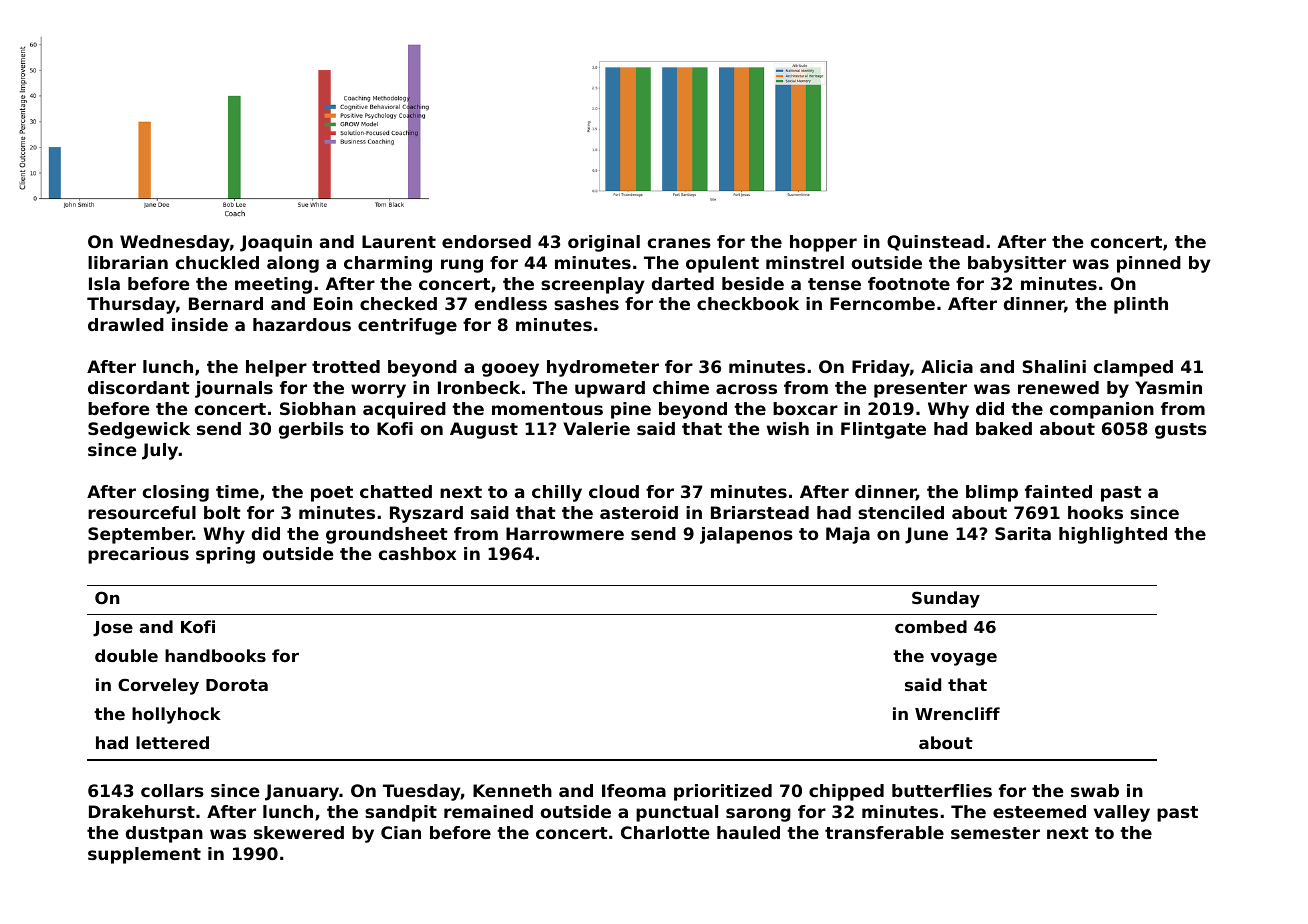  What do you see at coordinates (1058, 387) in the image?
I see `renewed` at bounding box center [1058, 387].
